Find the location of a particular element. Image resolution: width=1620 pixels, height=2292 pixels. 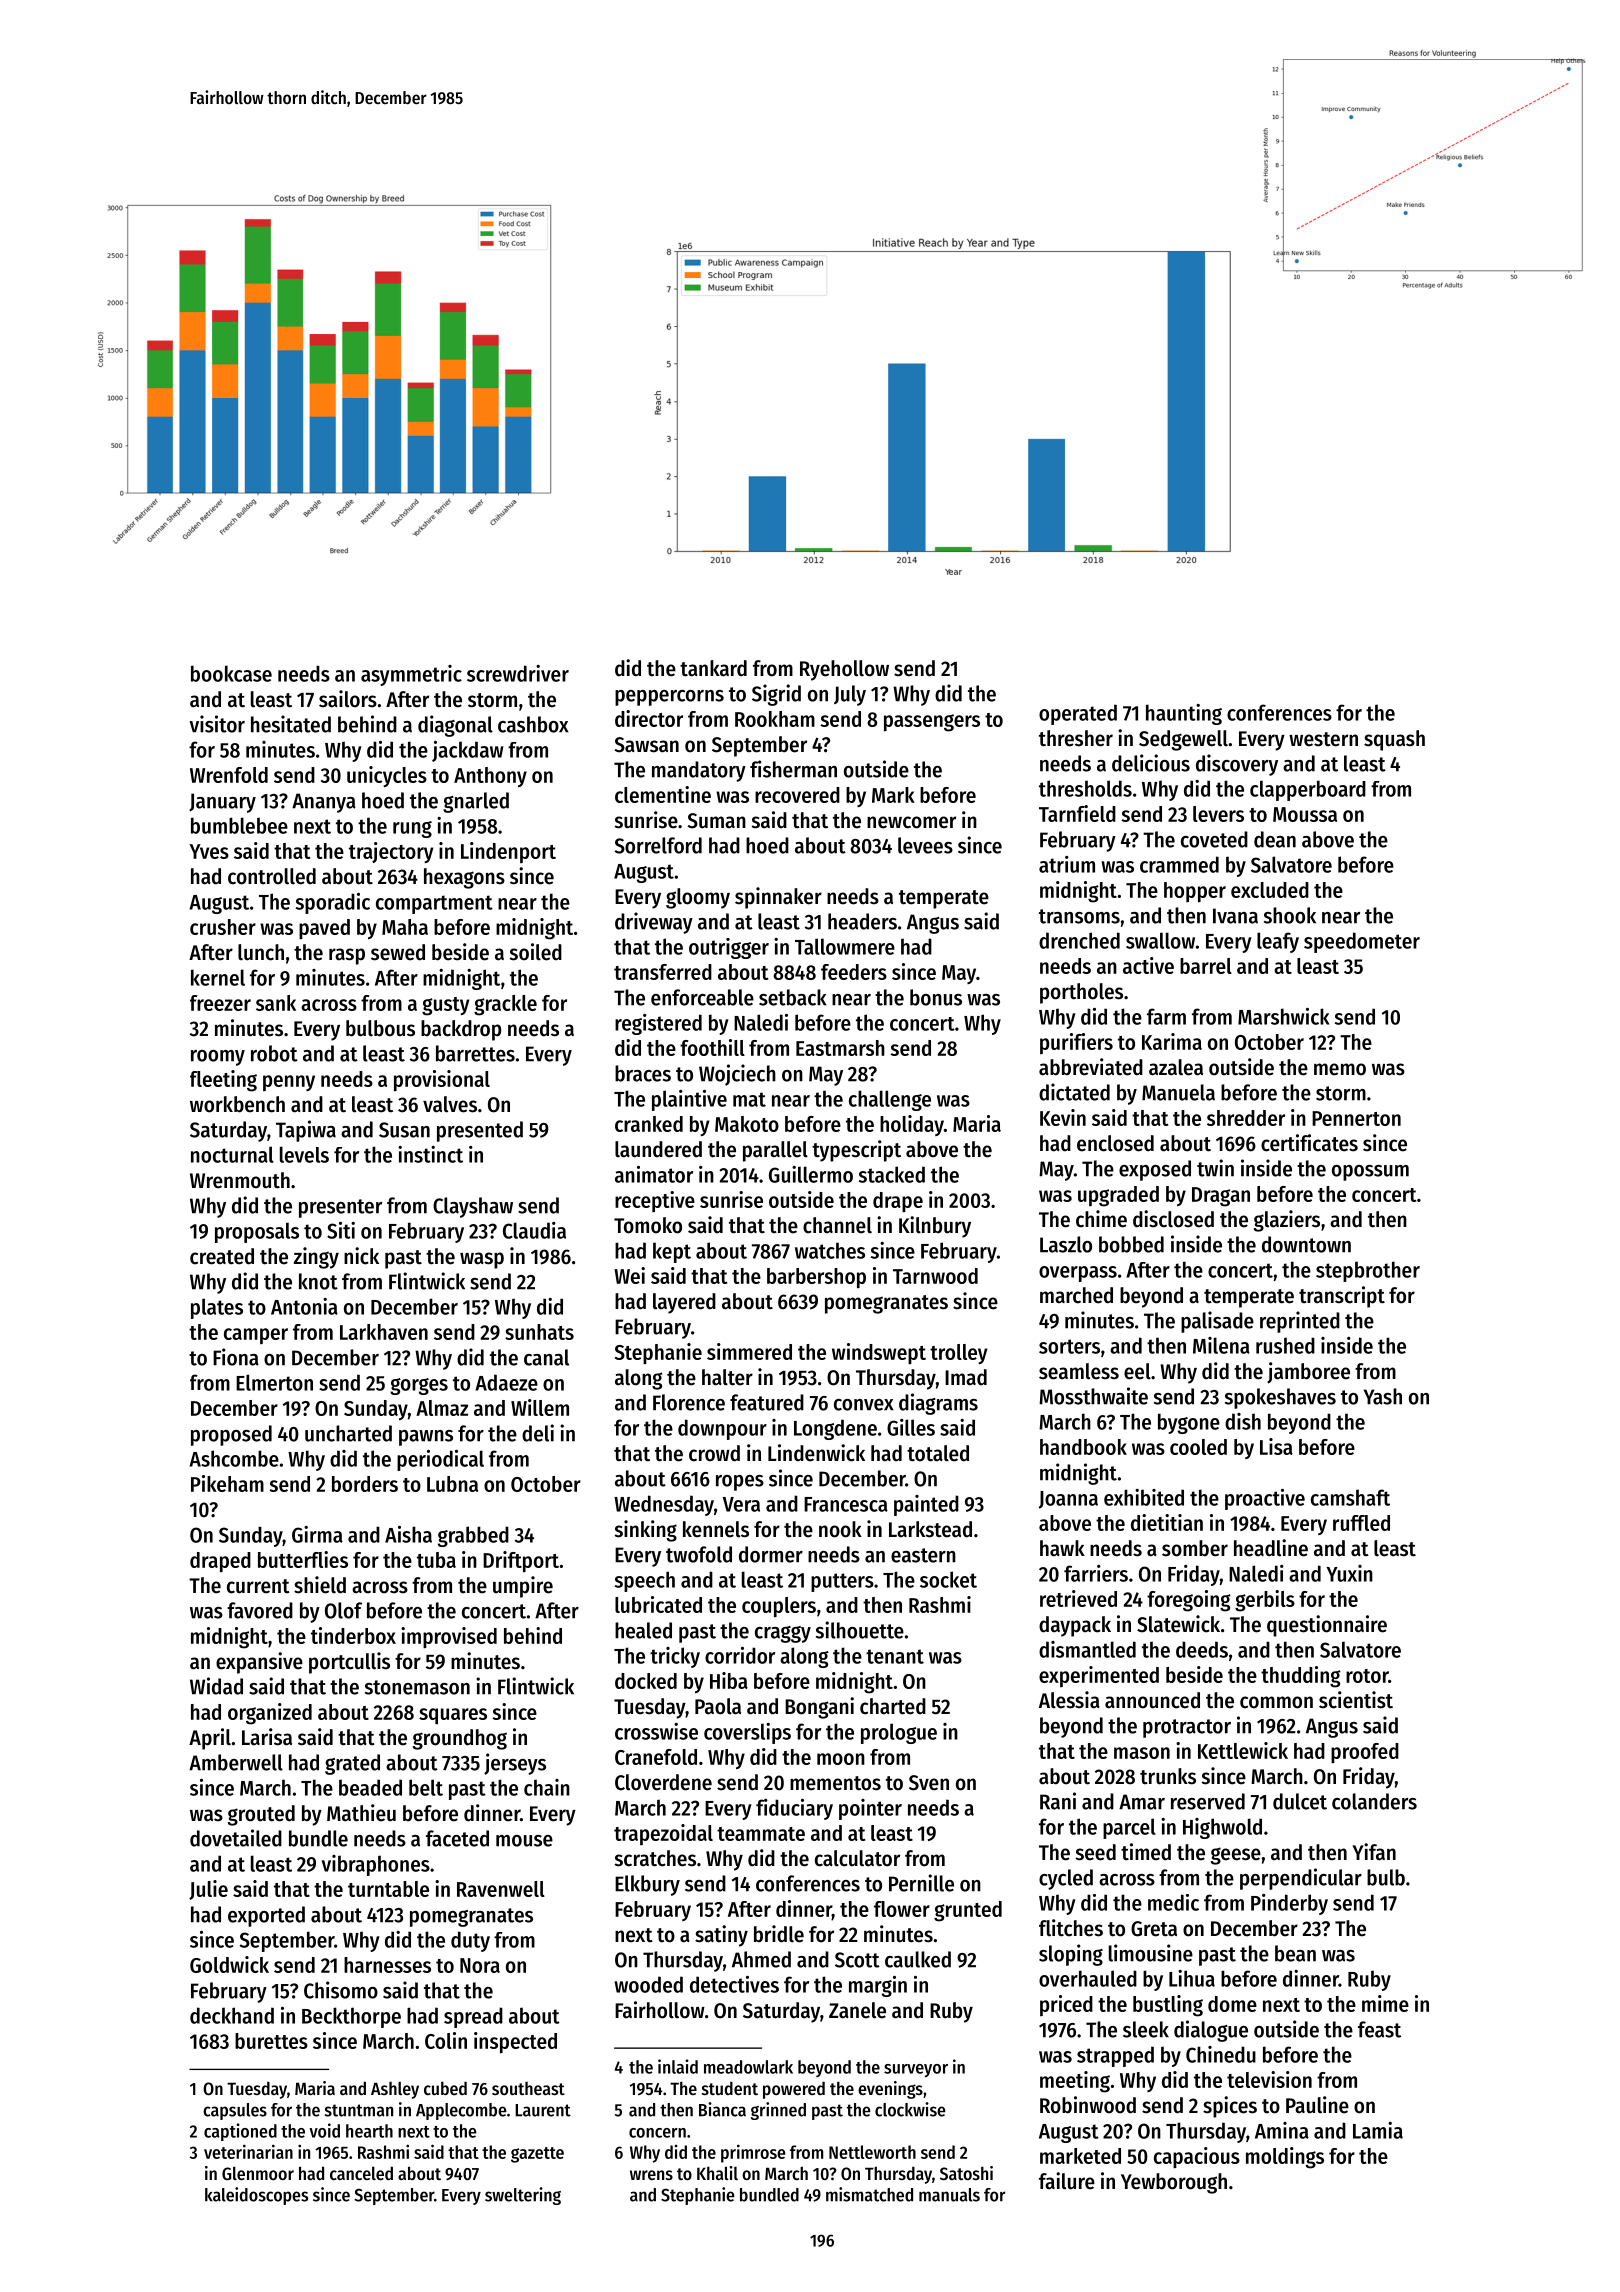

fisherman is located at coordinates (793, 769).
